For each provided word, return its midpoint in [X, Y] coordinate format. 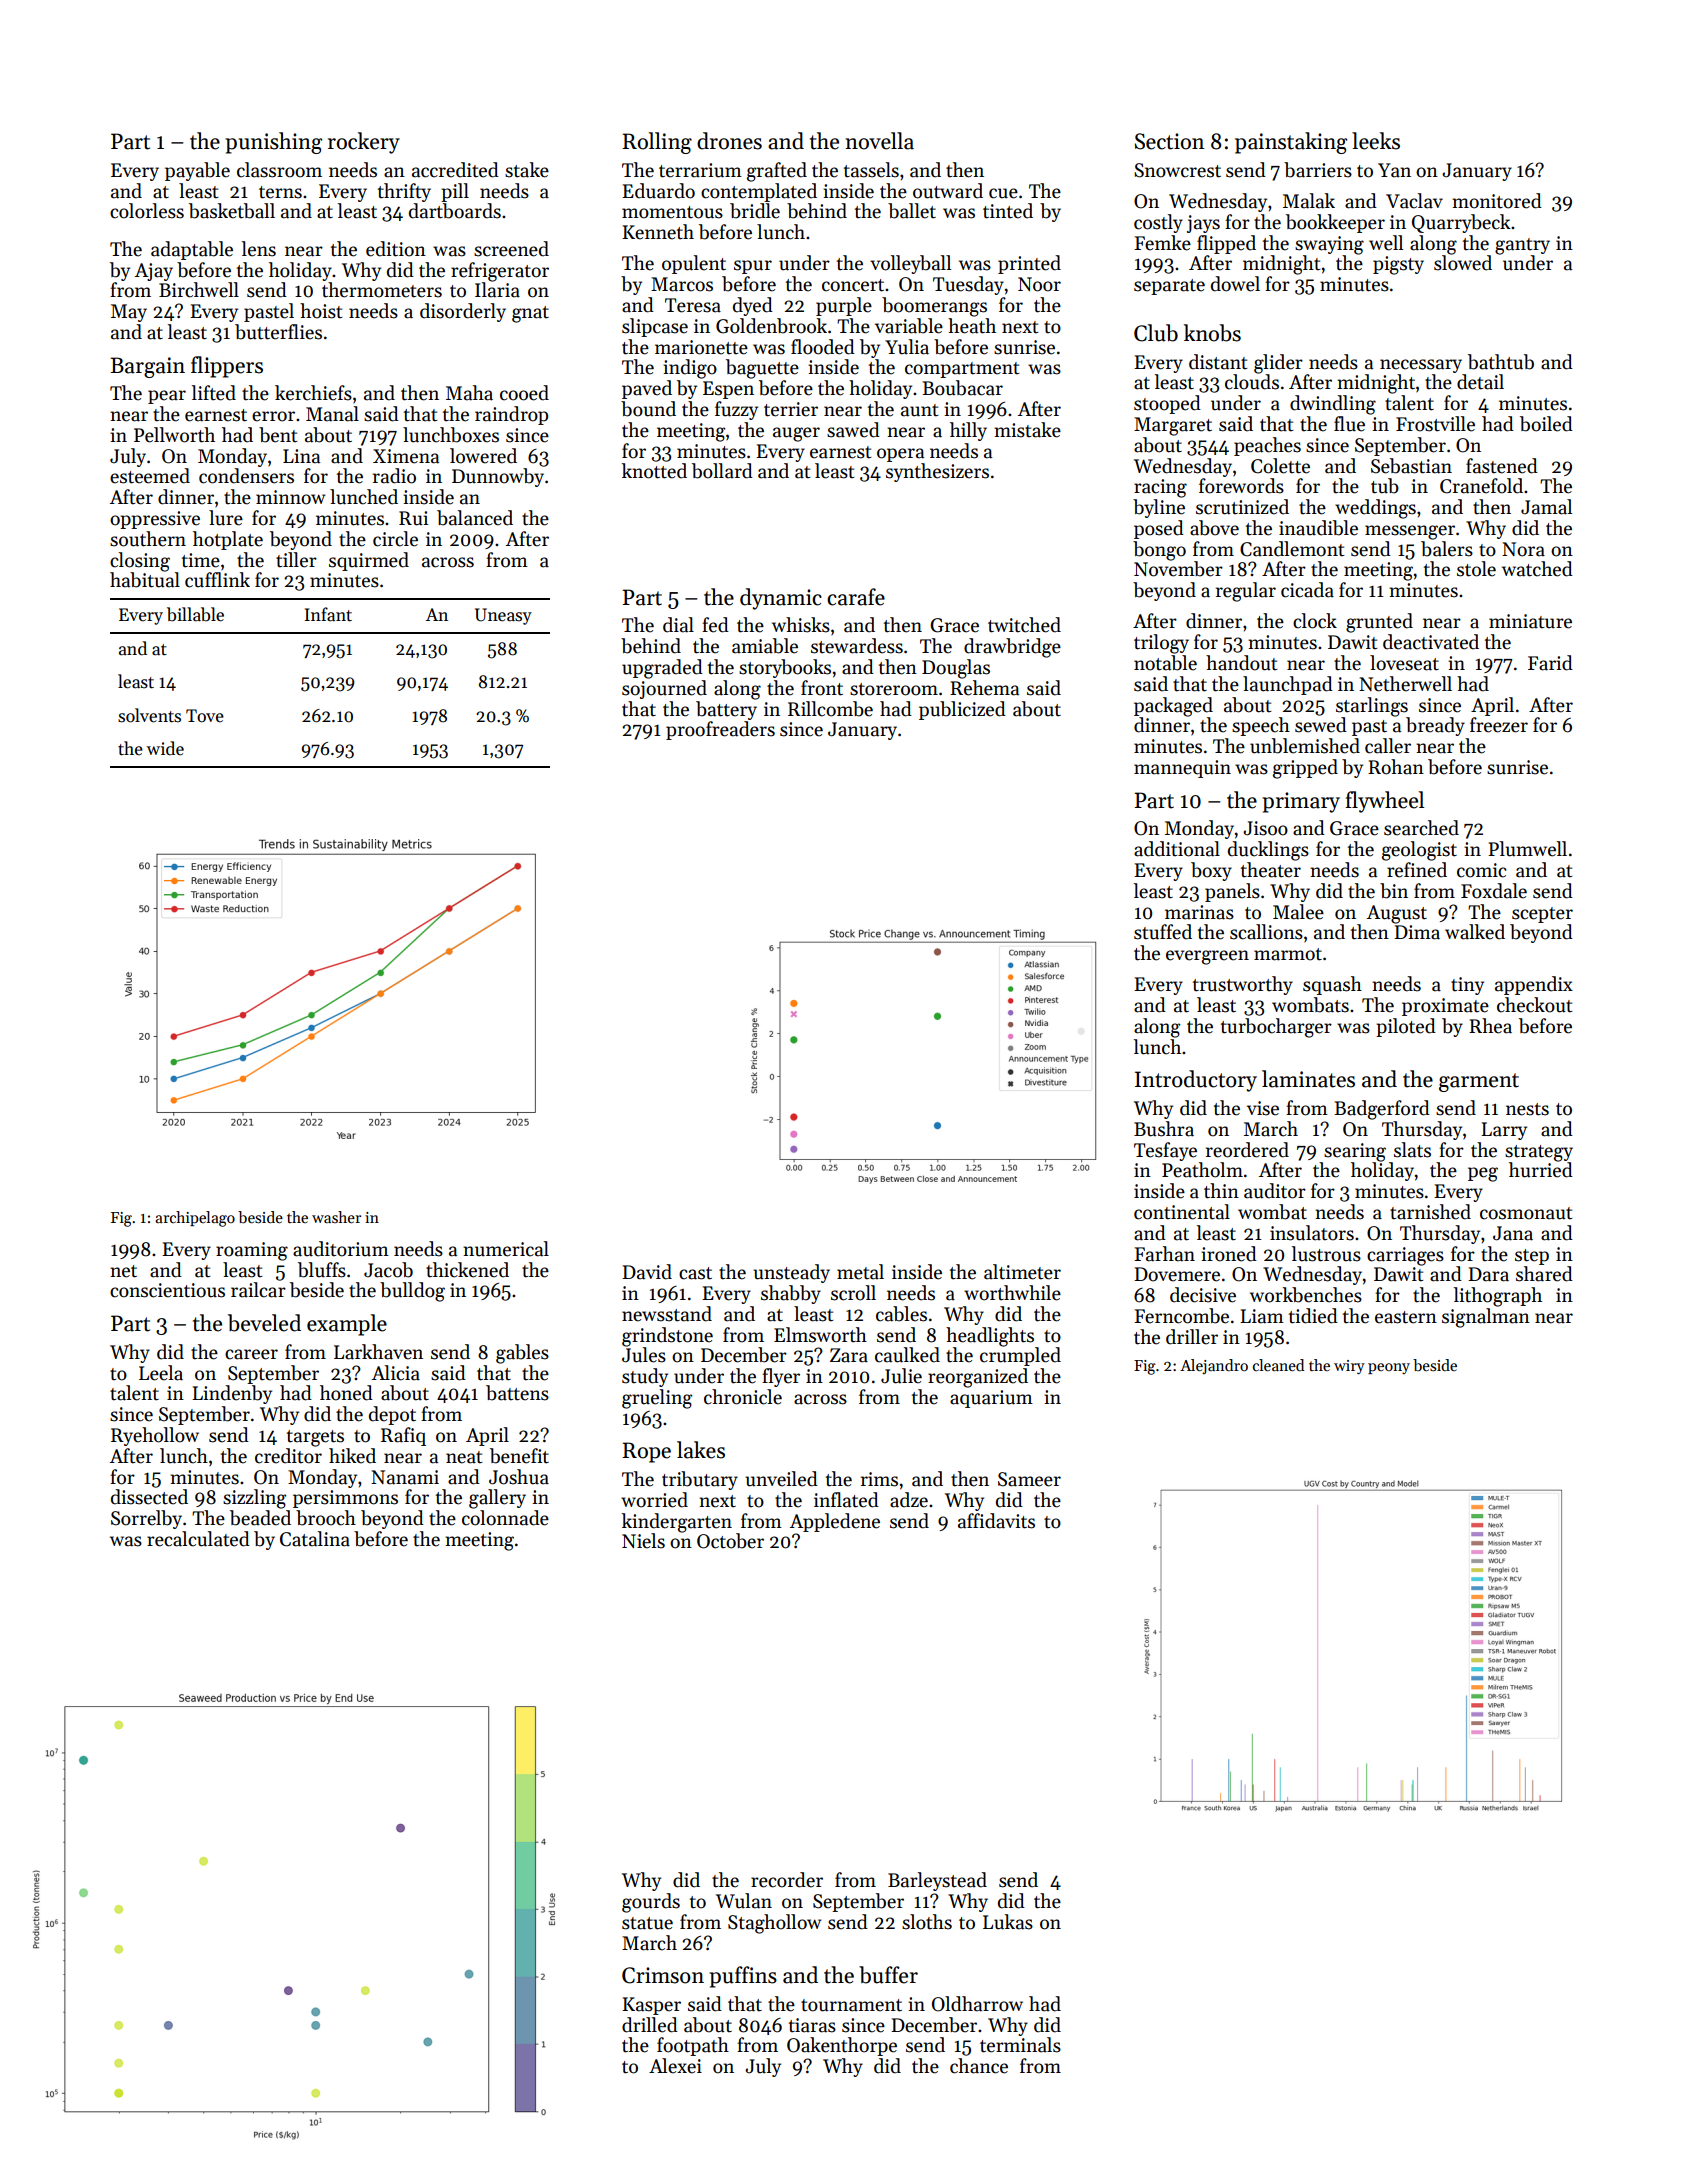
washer [336, 1217]
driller [1192, 1337]
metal [860, 1272]
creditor [288, 1456]
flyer [781, 1377]
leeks [1376, 141]
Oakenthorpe [842, 2046]
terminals [1020, 2045]
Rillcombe [830, 709]
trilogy [1161, 644]
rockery [364, 143]
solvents [149, 715]
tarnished [1430, 1212]
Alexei [675, 2066]
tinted [1008, 211]
